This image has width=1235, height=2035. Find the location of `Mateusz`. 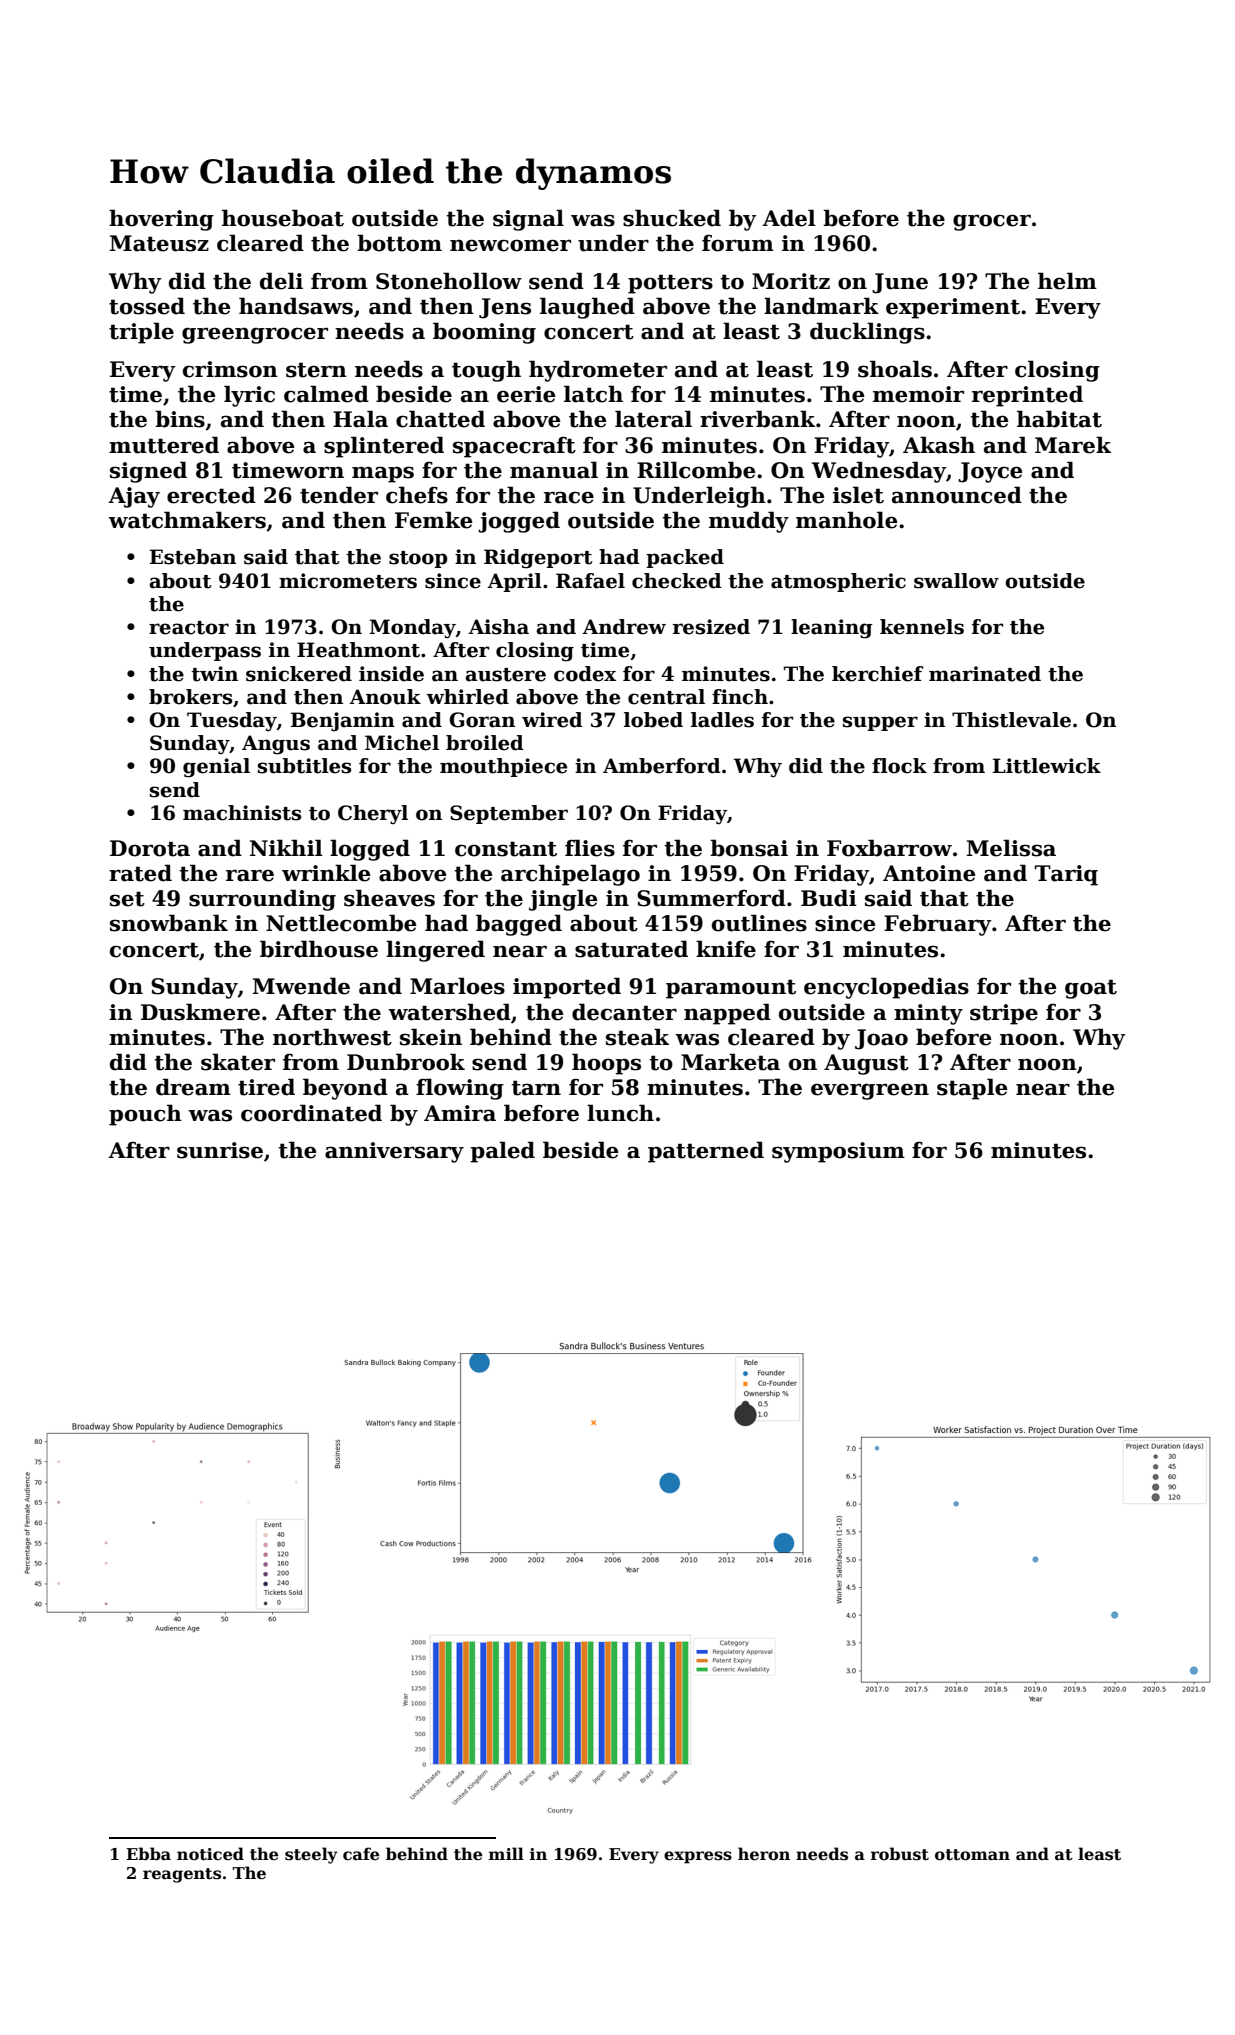

Mateusz is located at coordinates (159, 243).
